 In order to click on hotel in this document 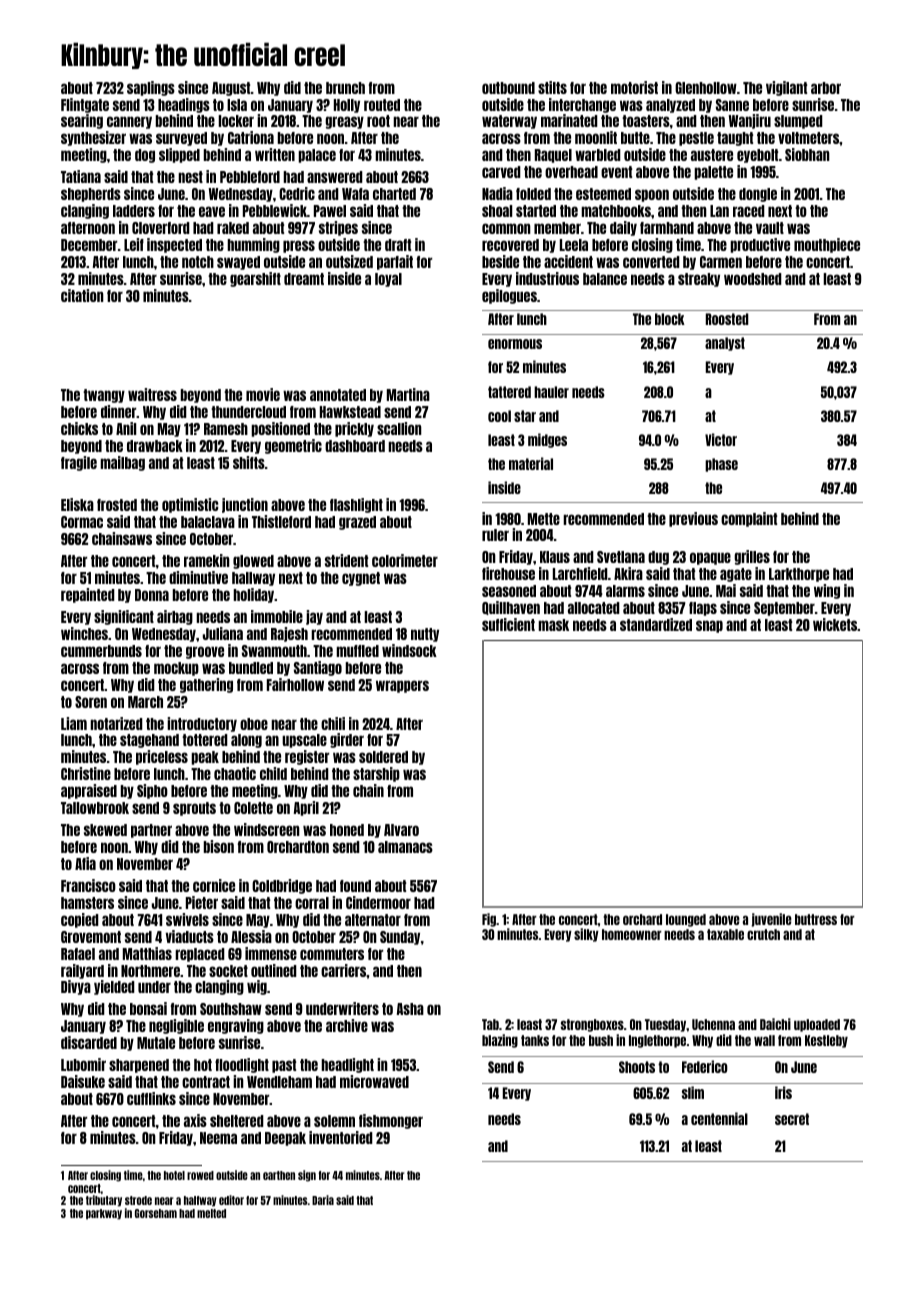, I will do `click(174, 1175)`.
